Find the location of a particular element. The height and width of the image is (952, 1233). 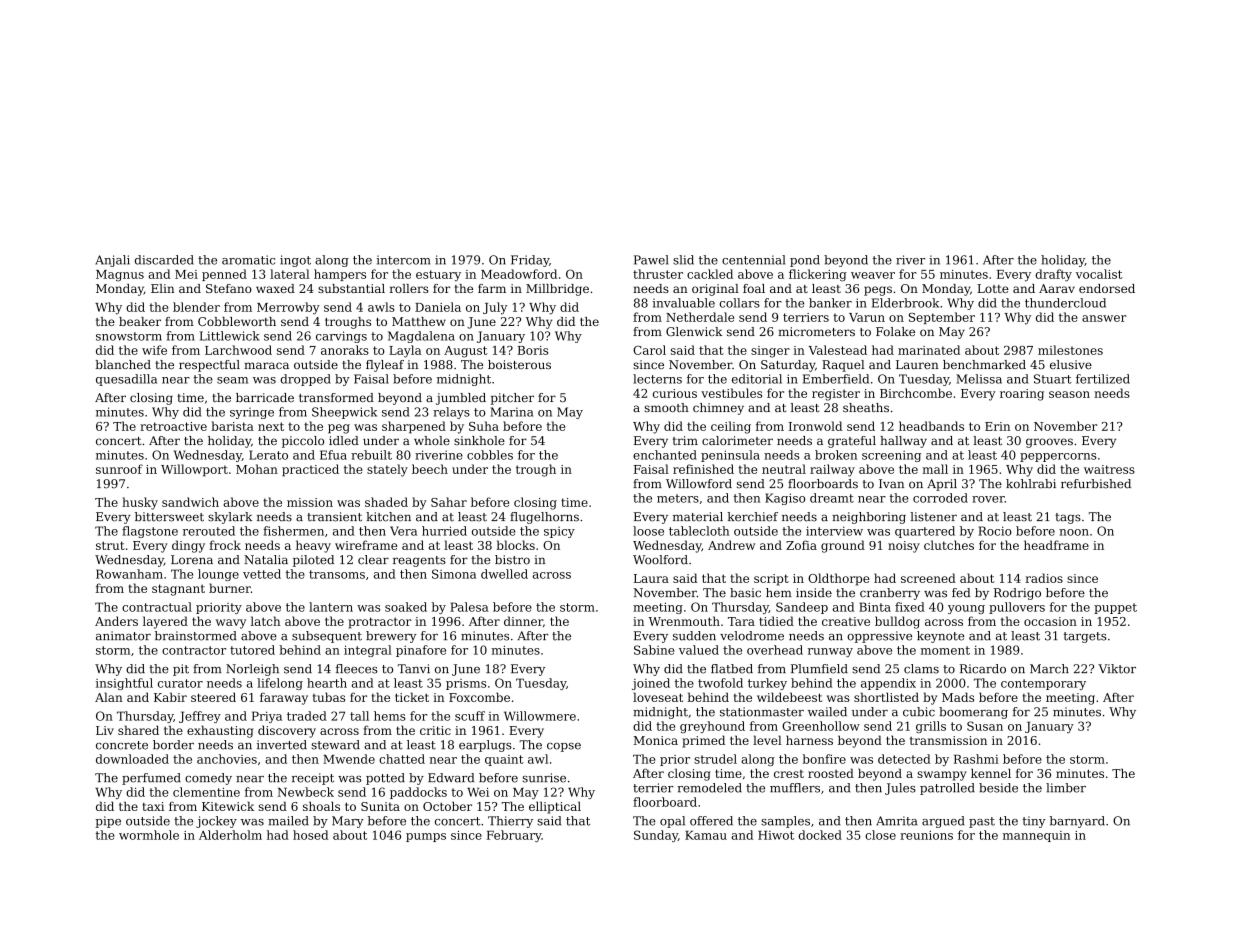

Mohan is located at coordinates (257, 469).
